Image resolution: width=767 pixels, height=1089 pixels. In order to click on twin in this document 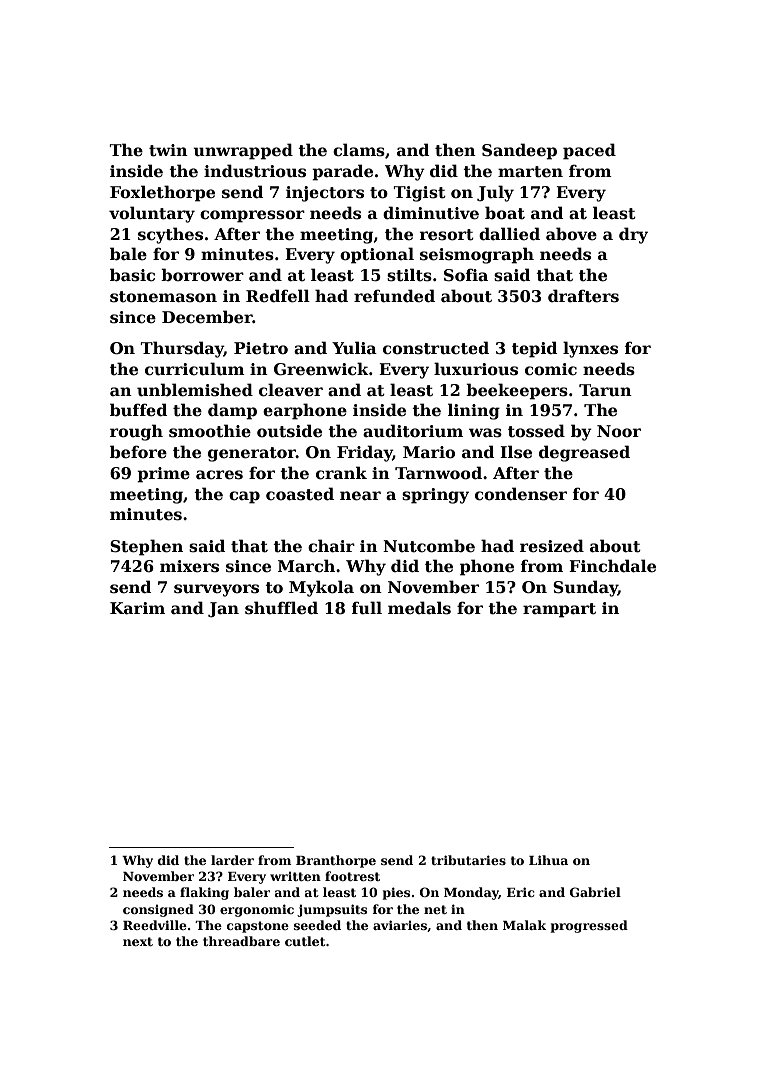, I will do `click(168, 150)`.
